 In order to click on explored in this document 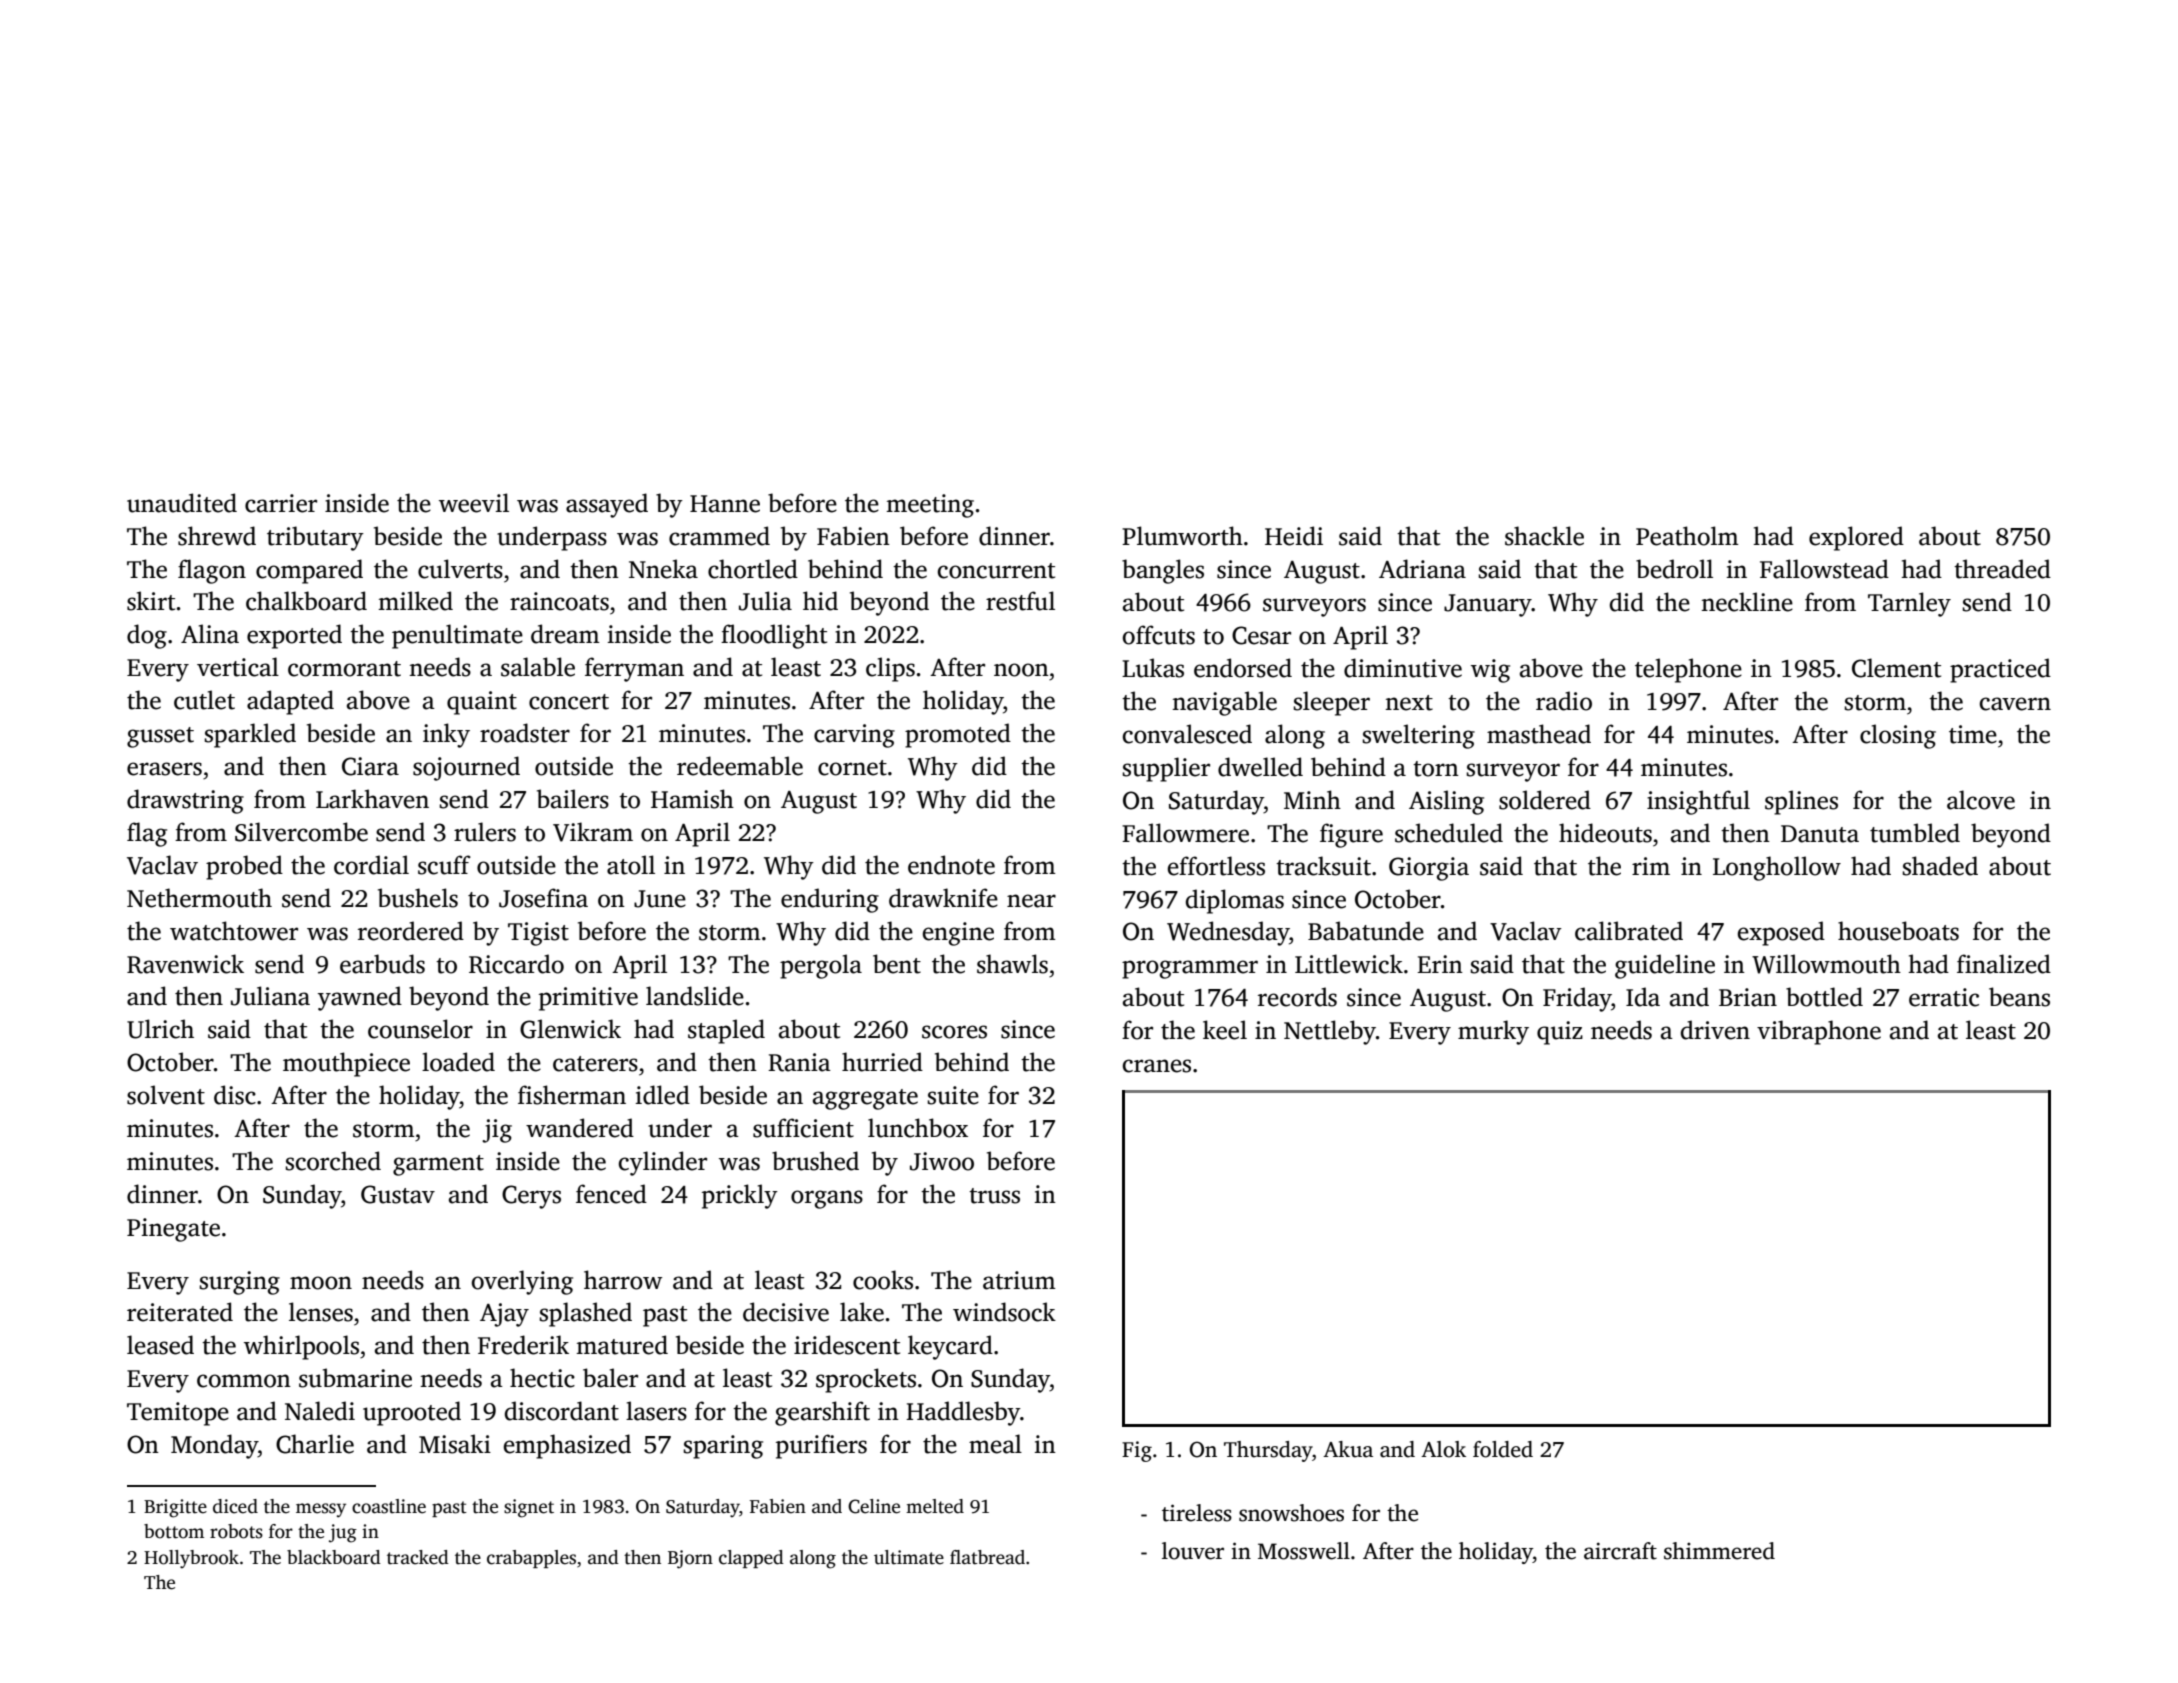, I will do `click(1856, 538)`.
